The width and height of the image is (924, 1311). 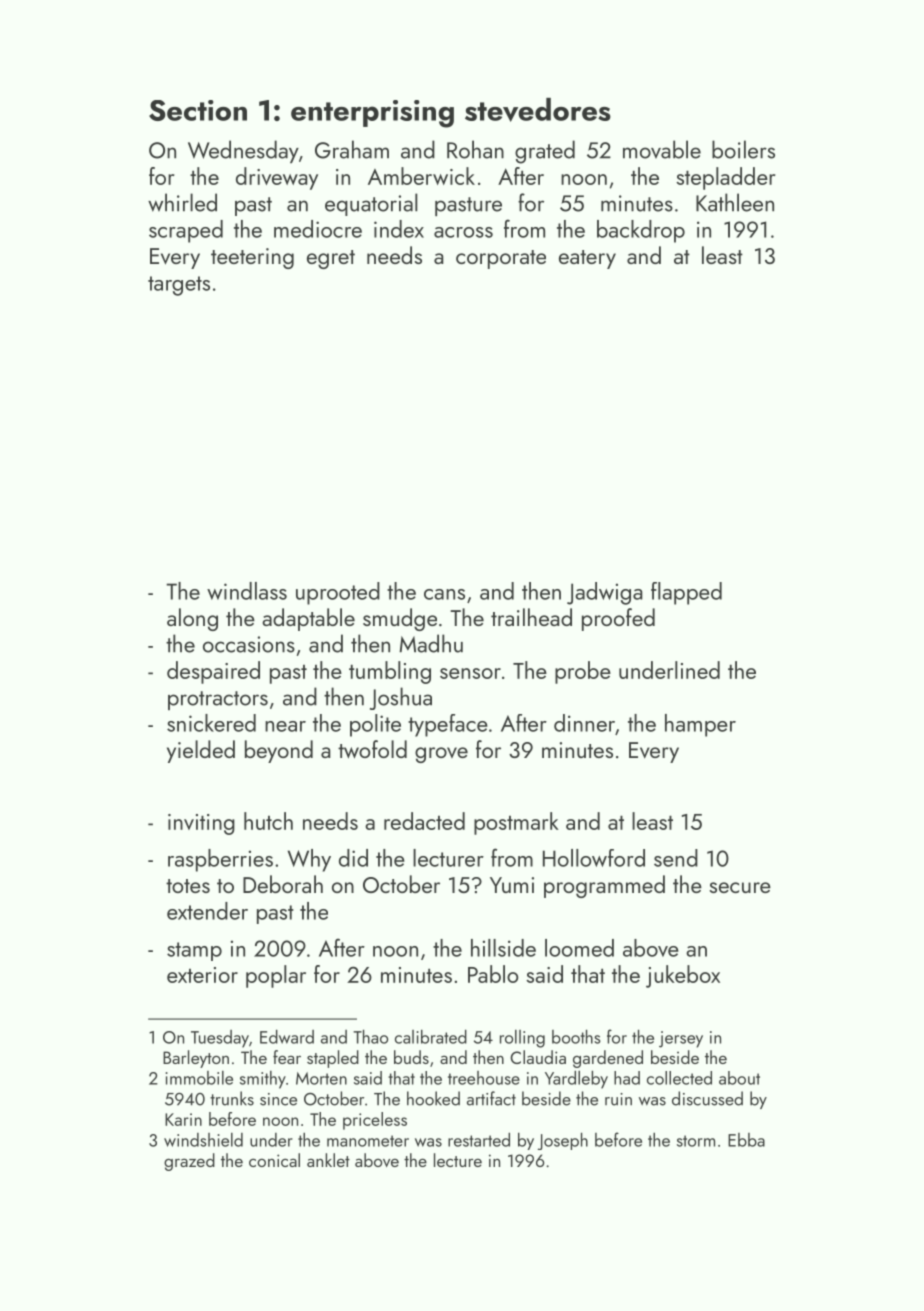 I want to click on manometer, so click(x=368, y=1141).
